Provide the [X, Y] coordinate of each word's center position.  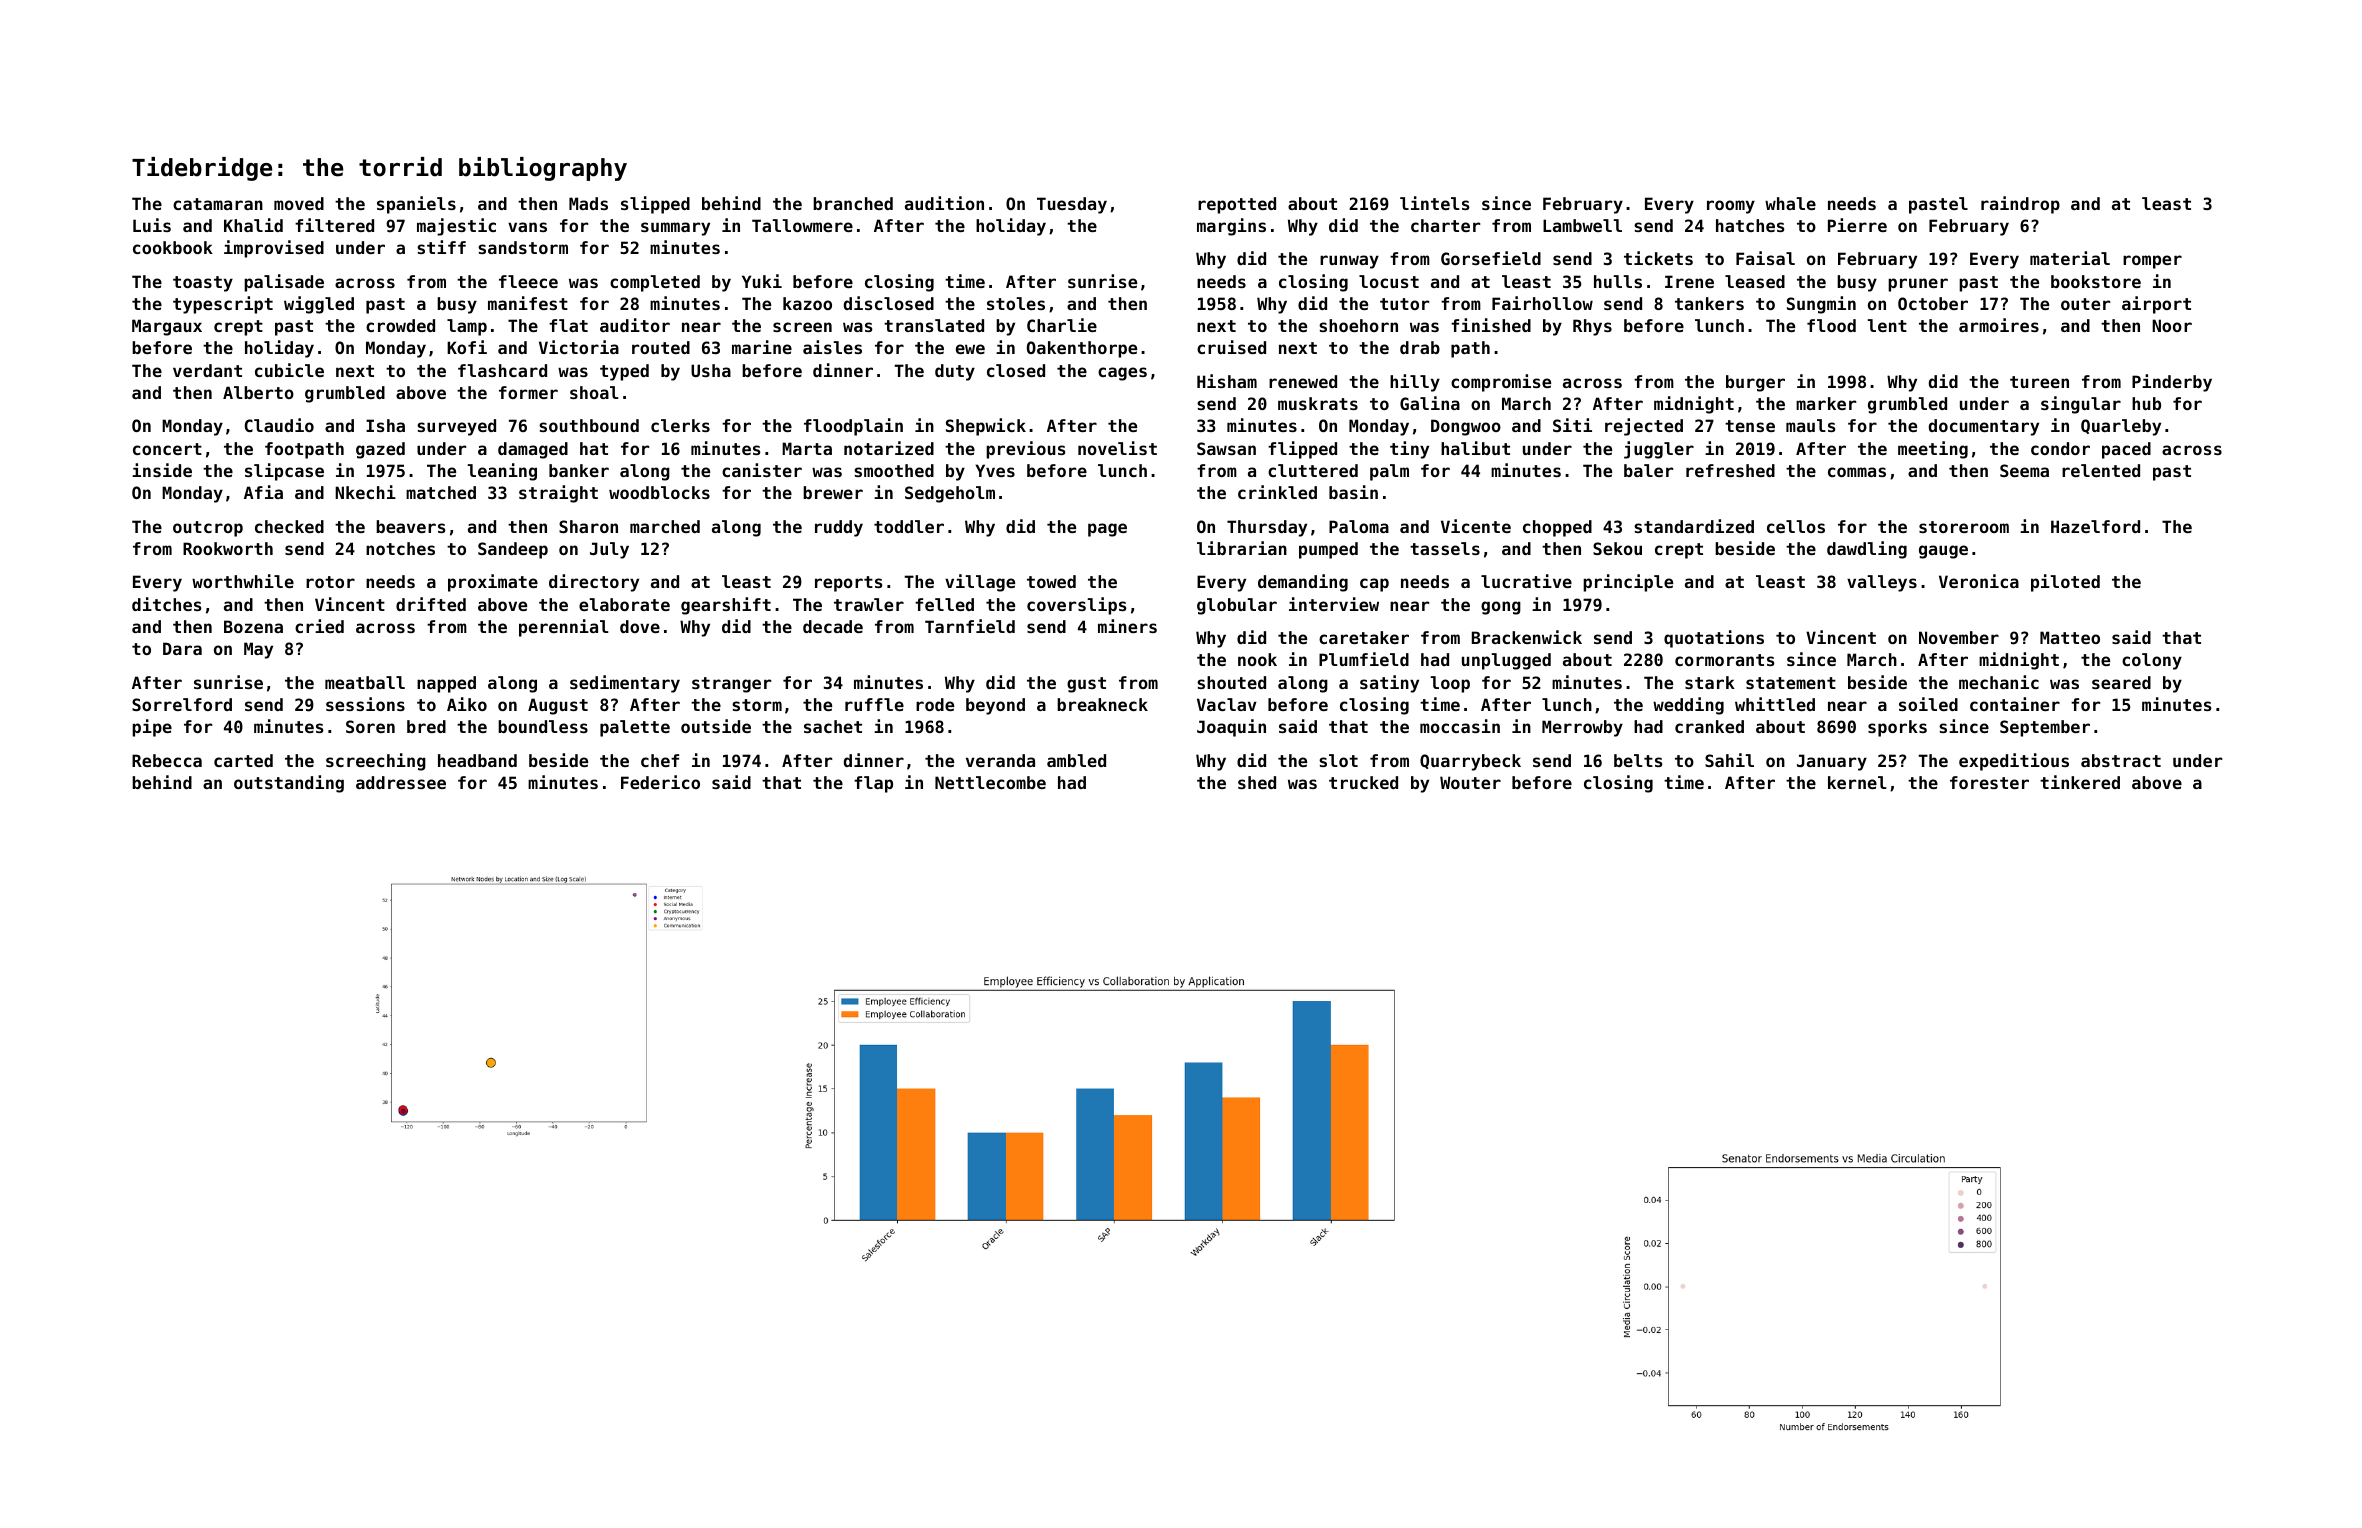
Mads [588, 203]
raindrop [2020, 205]
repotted [1237, 205]
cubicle [289, 370]
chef [660, 760]
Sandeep [513, 550]
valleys [1882, 583]
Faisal [1765, 258]
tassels [1445, 548]
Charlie [1062, 325]
